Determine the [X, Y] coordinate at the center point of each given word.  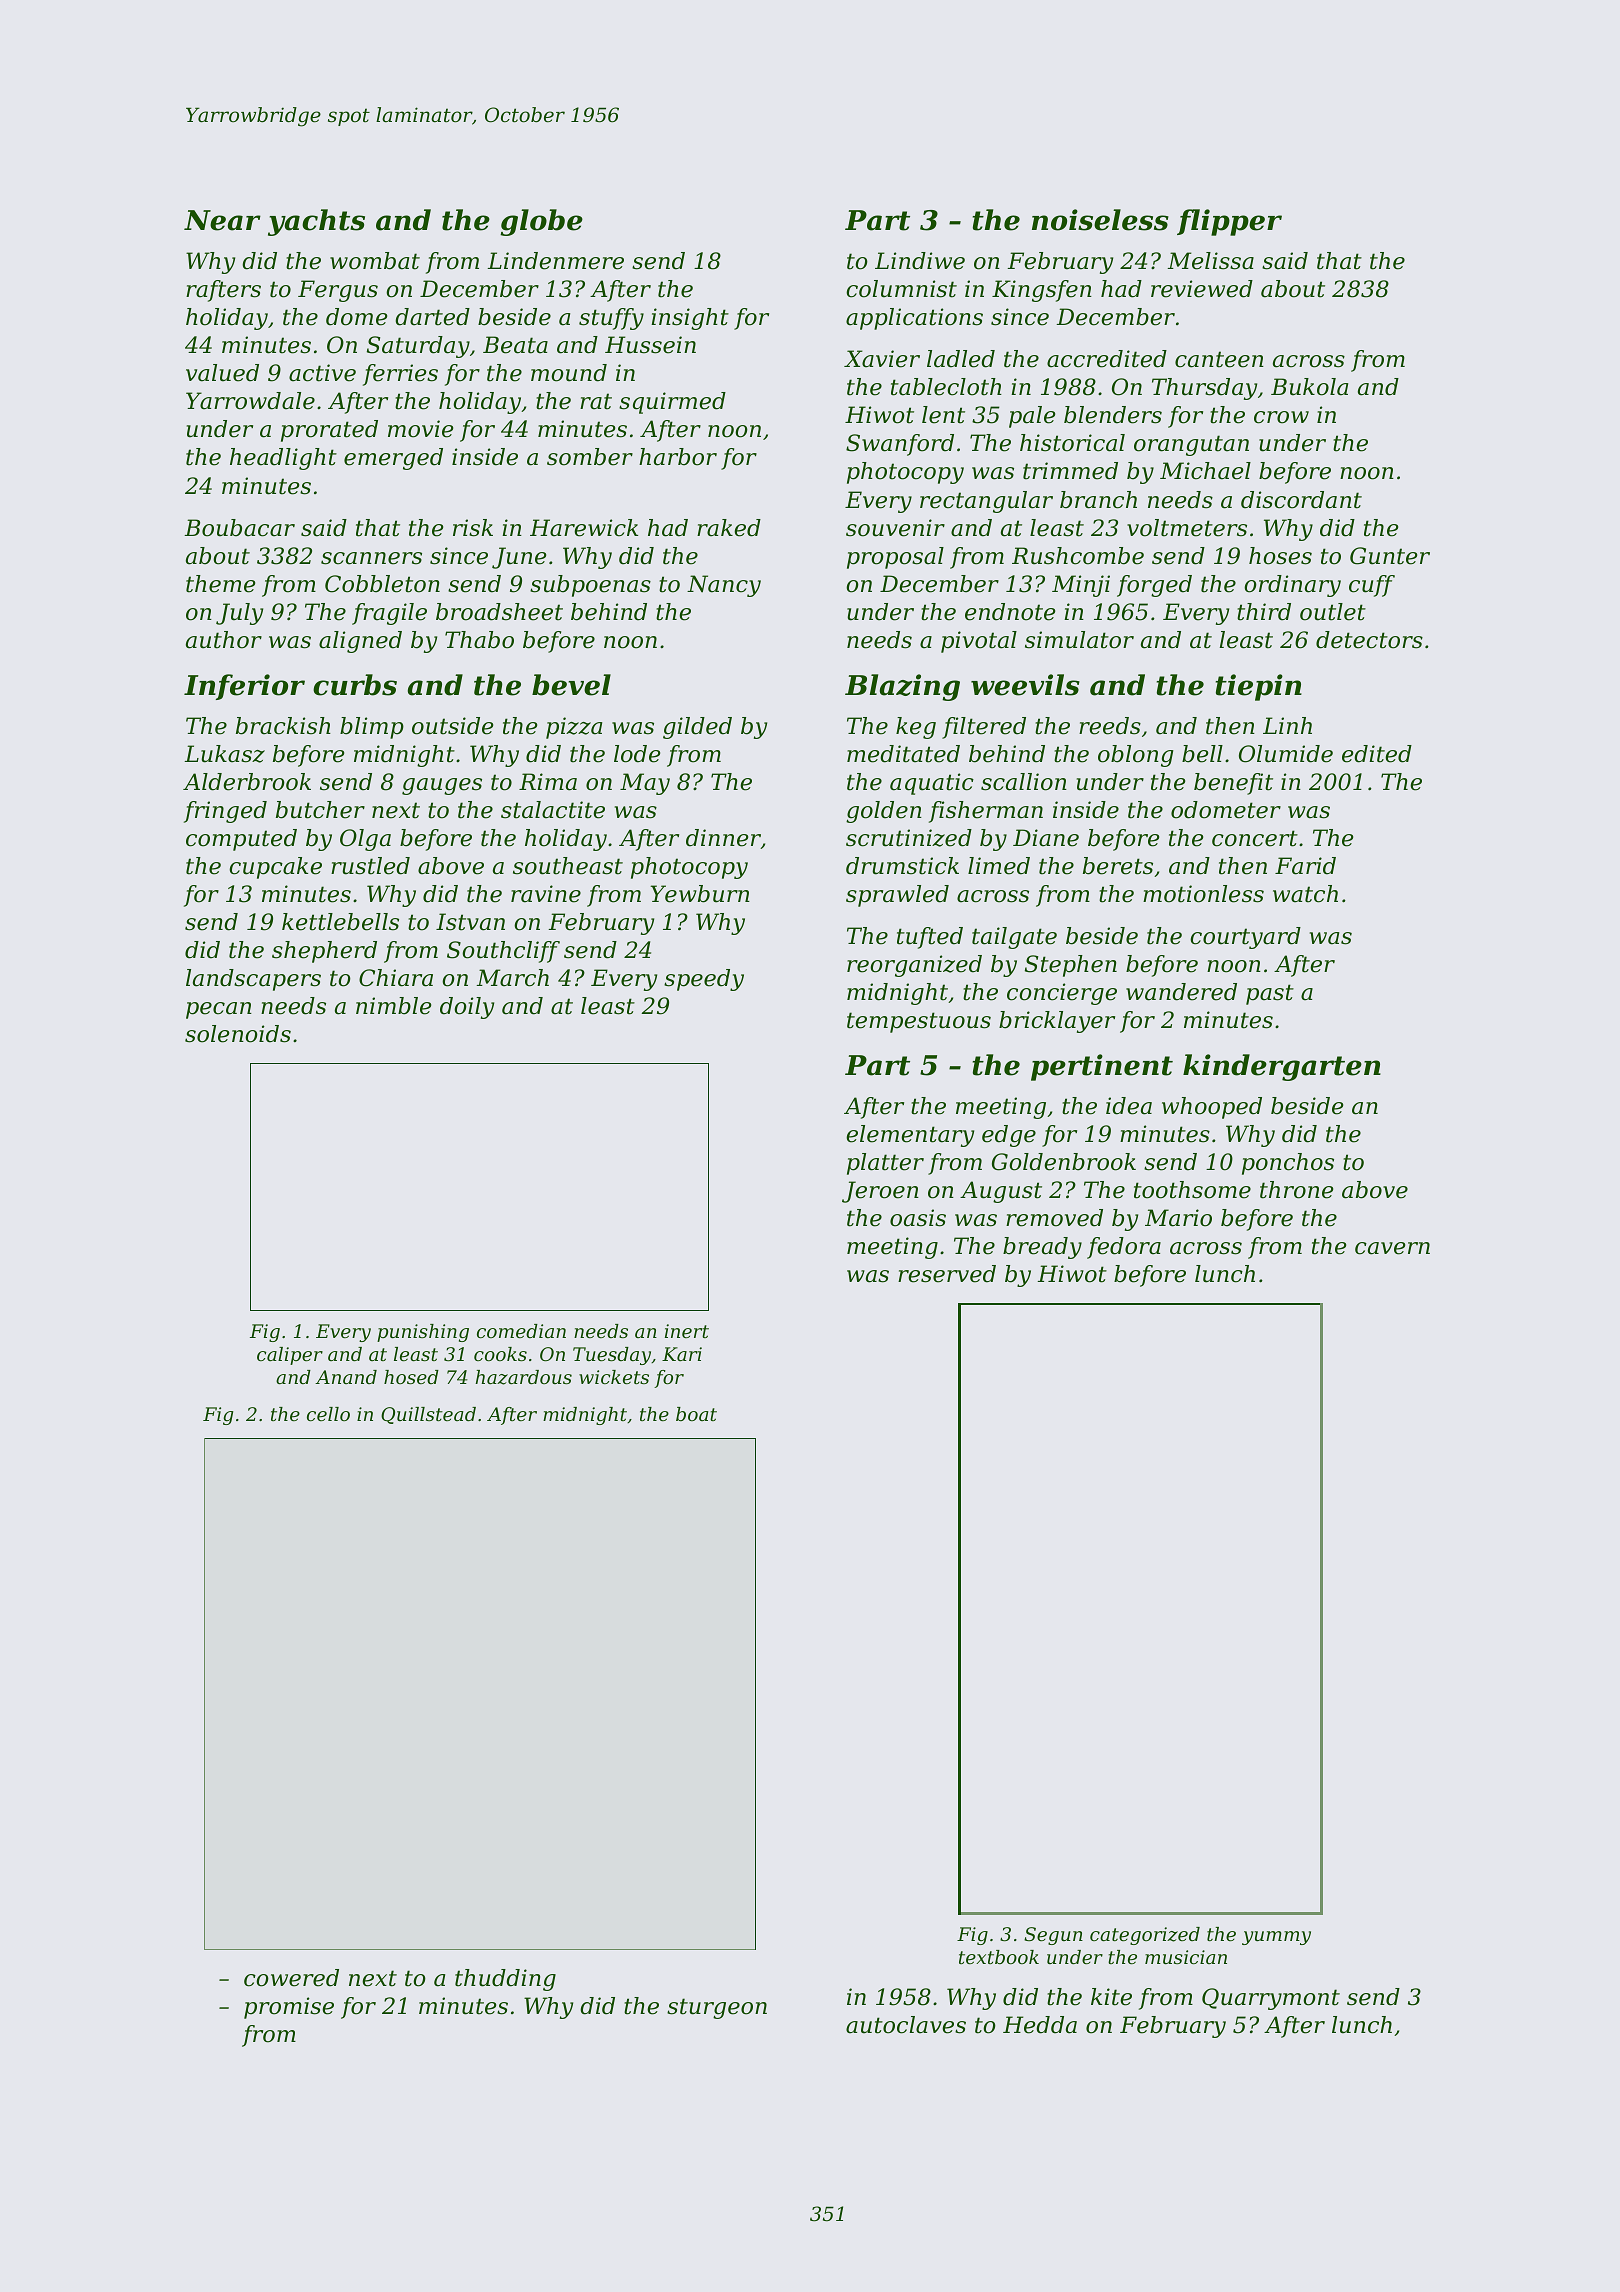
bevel [571, 685]
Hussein [650, 345]
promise [289, 2008]
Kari [682, 1354]
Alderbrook [247, 782]
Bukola [1309, 387]
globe [541, 222]
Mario [1178, 1218]
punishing [423, 1333]
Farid [1305, 866]
